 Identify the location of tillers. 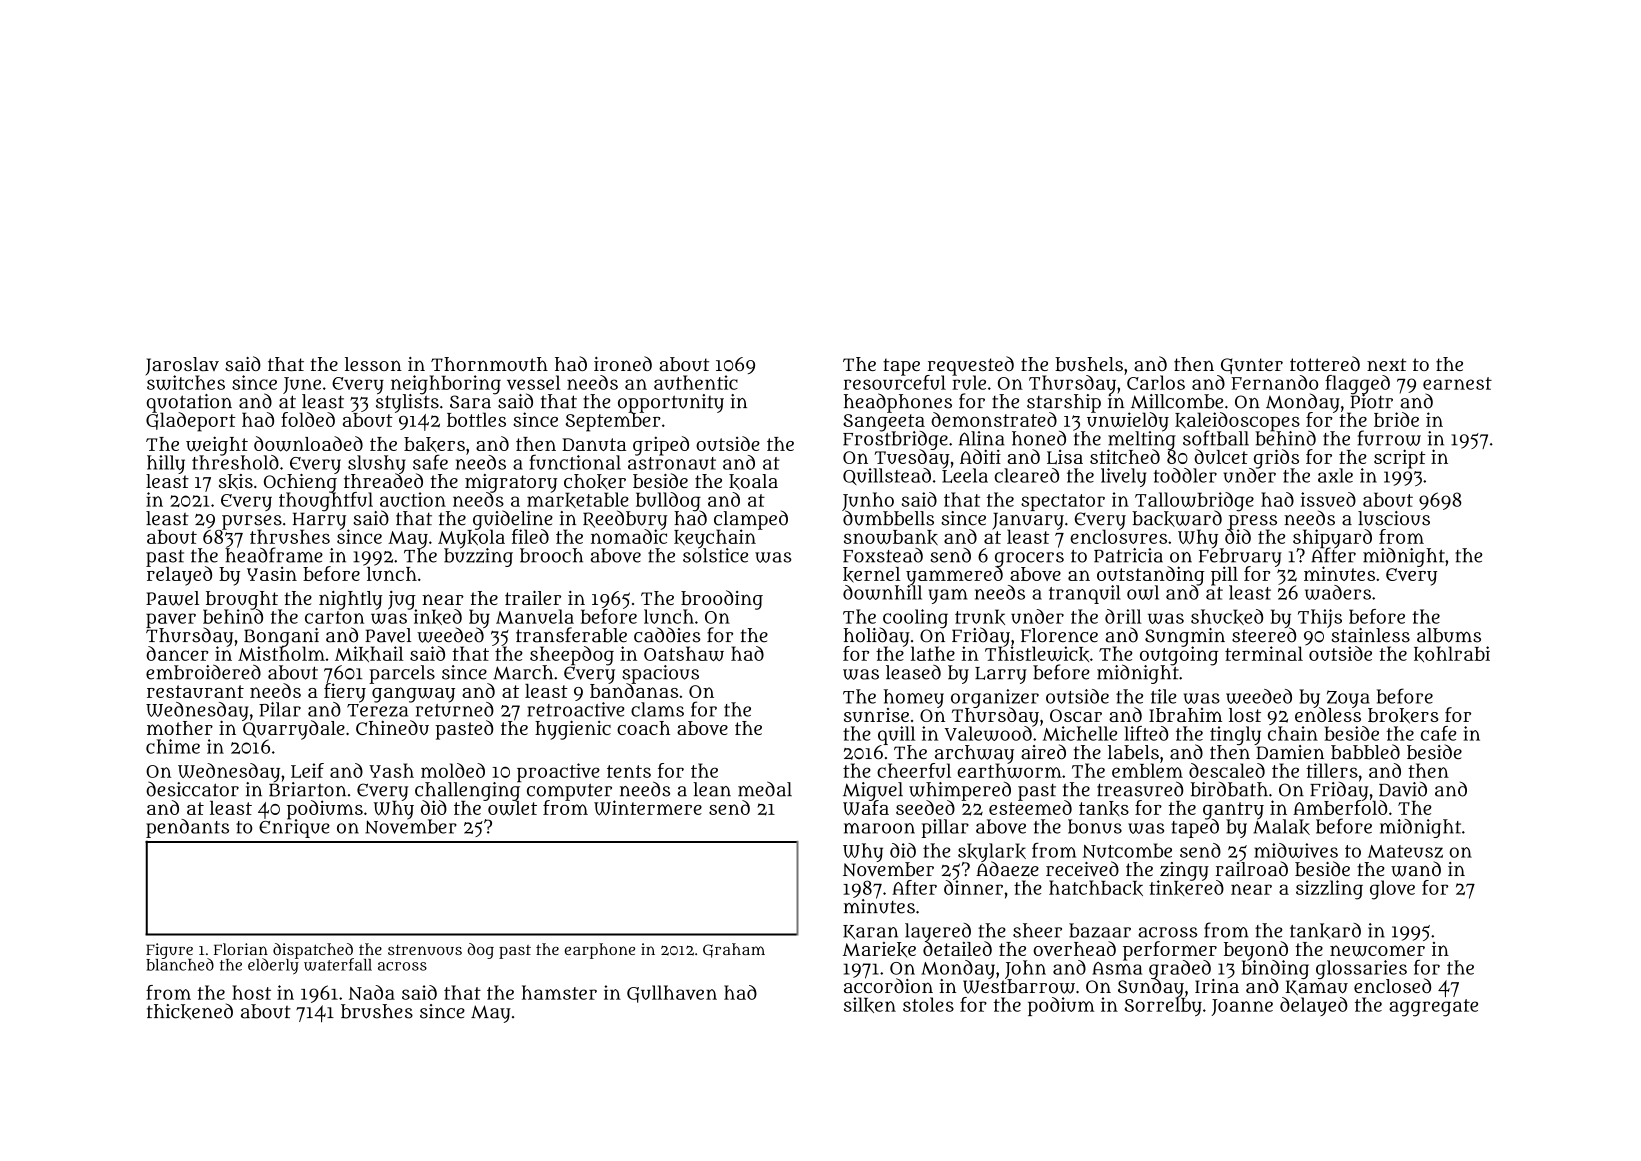
(1332, 770).
